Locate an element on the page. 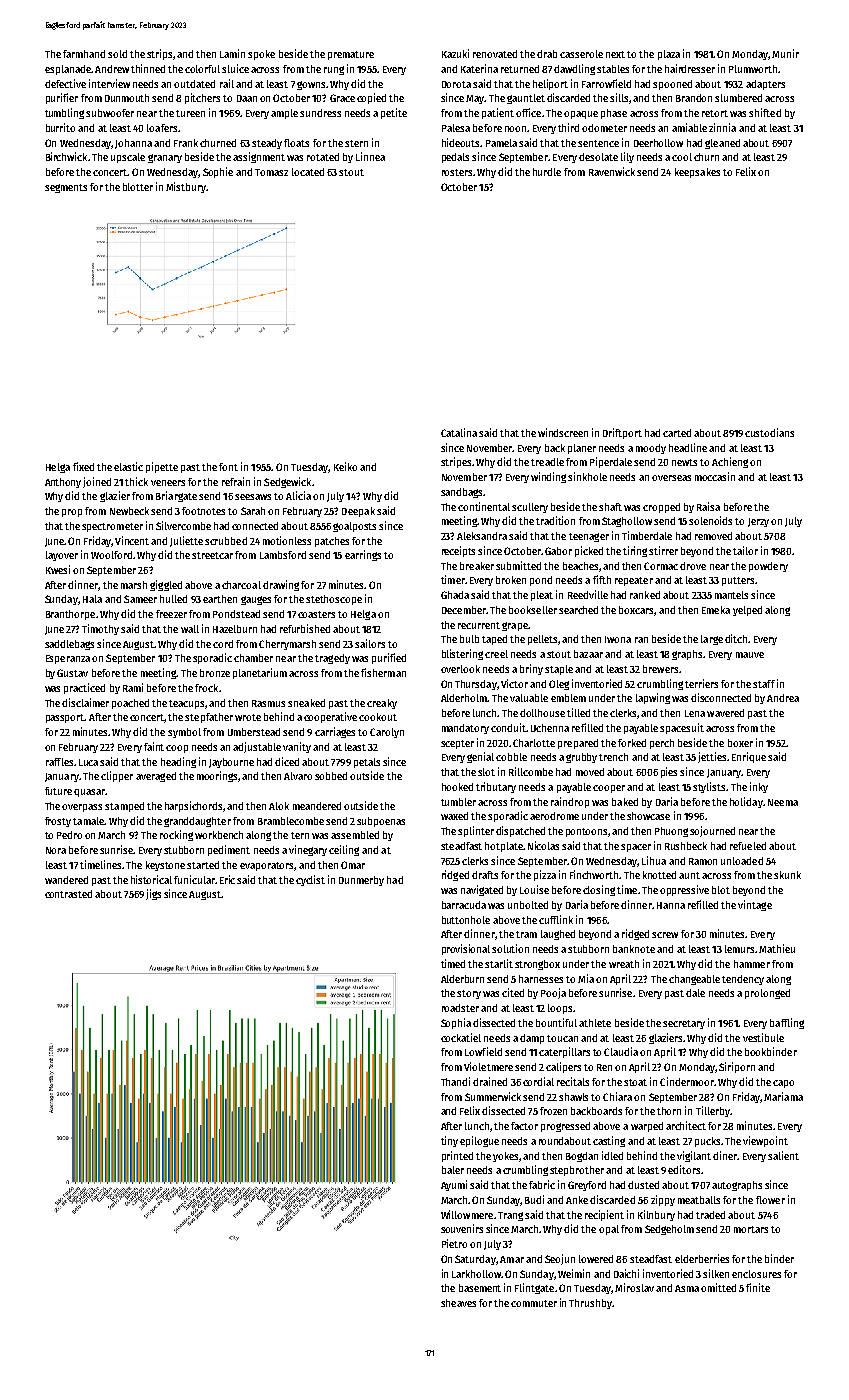 Image resolution: width=849 pixels, height=1400 pixels. elastic is located at coordinates (128, 466).
